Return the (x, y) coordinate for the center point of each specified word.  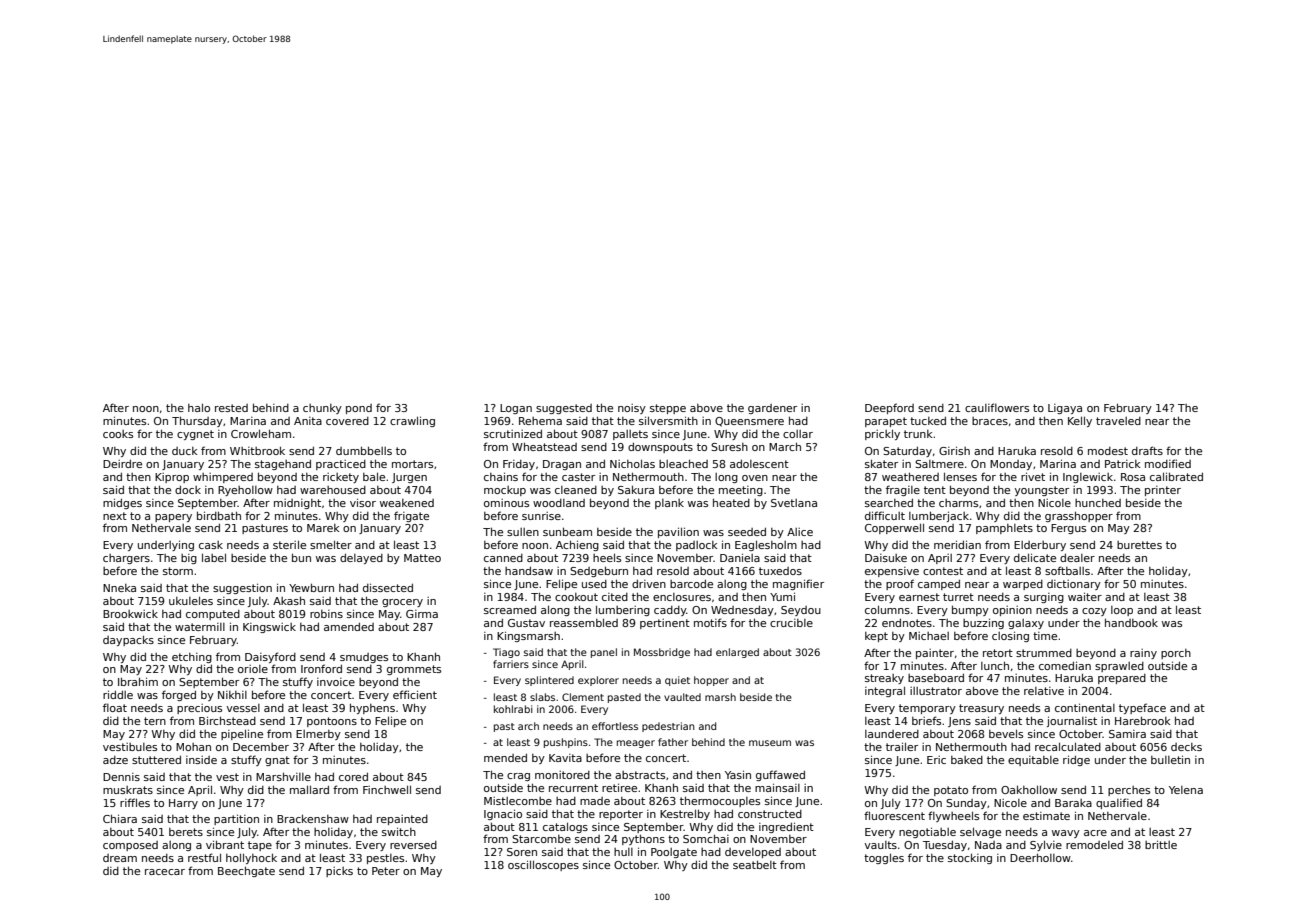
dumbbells (364, 450)
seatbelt (755, 864)
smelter (331, 544)
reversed (413, 845)
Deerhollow (1040, 857)
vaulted (682, 697)
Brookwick (130, 614)
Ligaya (1065, 409)
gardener (772, 409)
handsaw (529, 570)
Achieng (577, 545)
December (261, 747)
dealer (1077, 557)
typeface (1142, 708)
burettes (1139, 545)
